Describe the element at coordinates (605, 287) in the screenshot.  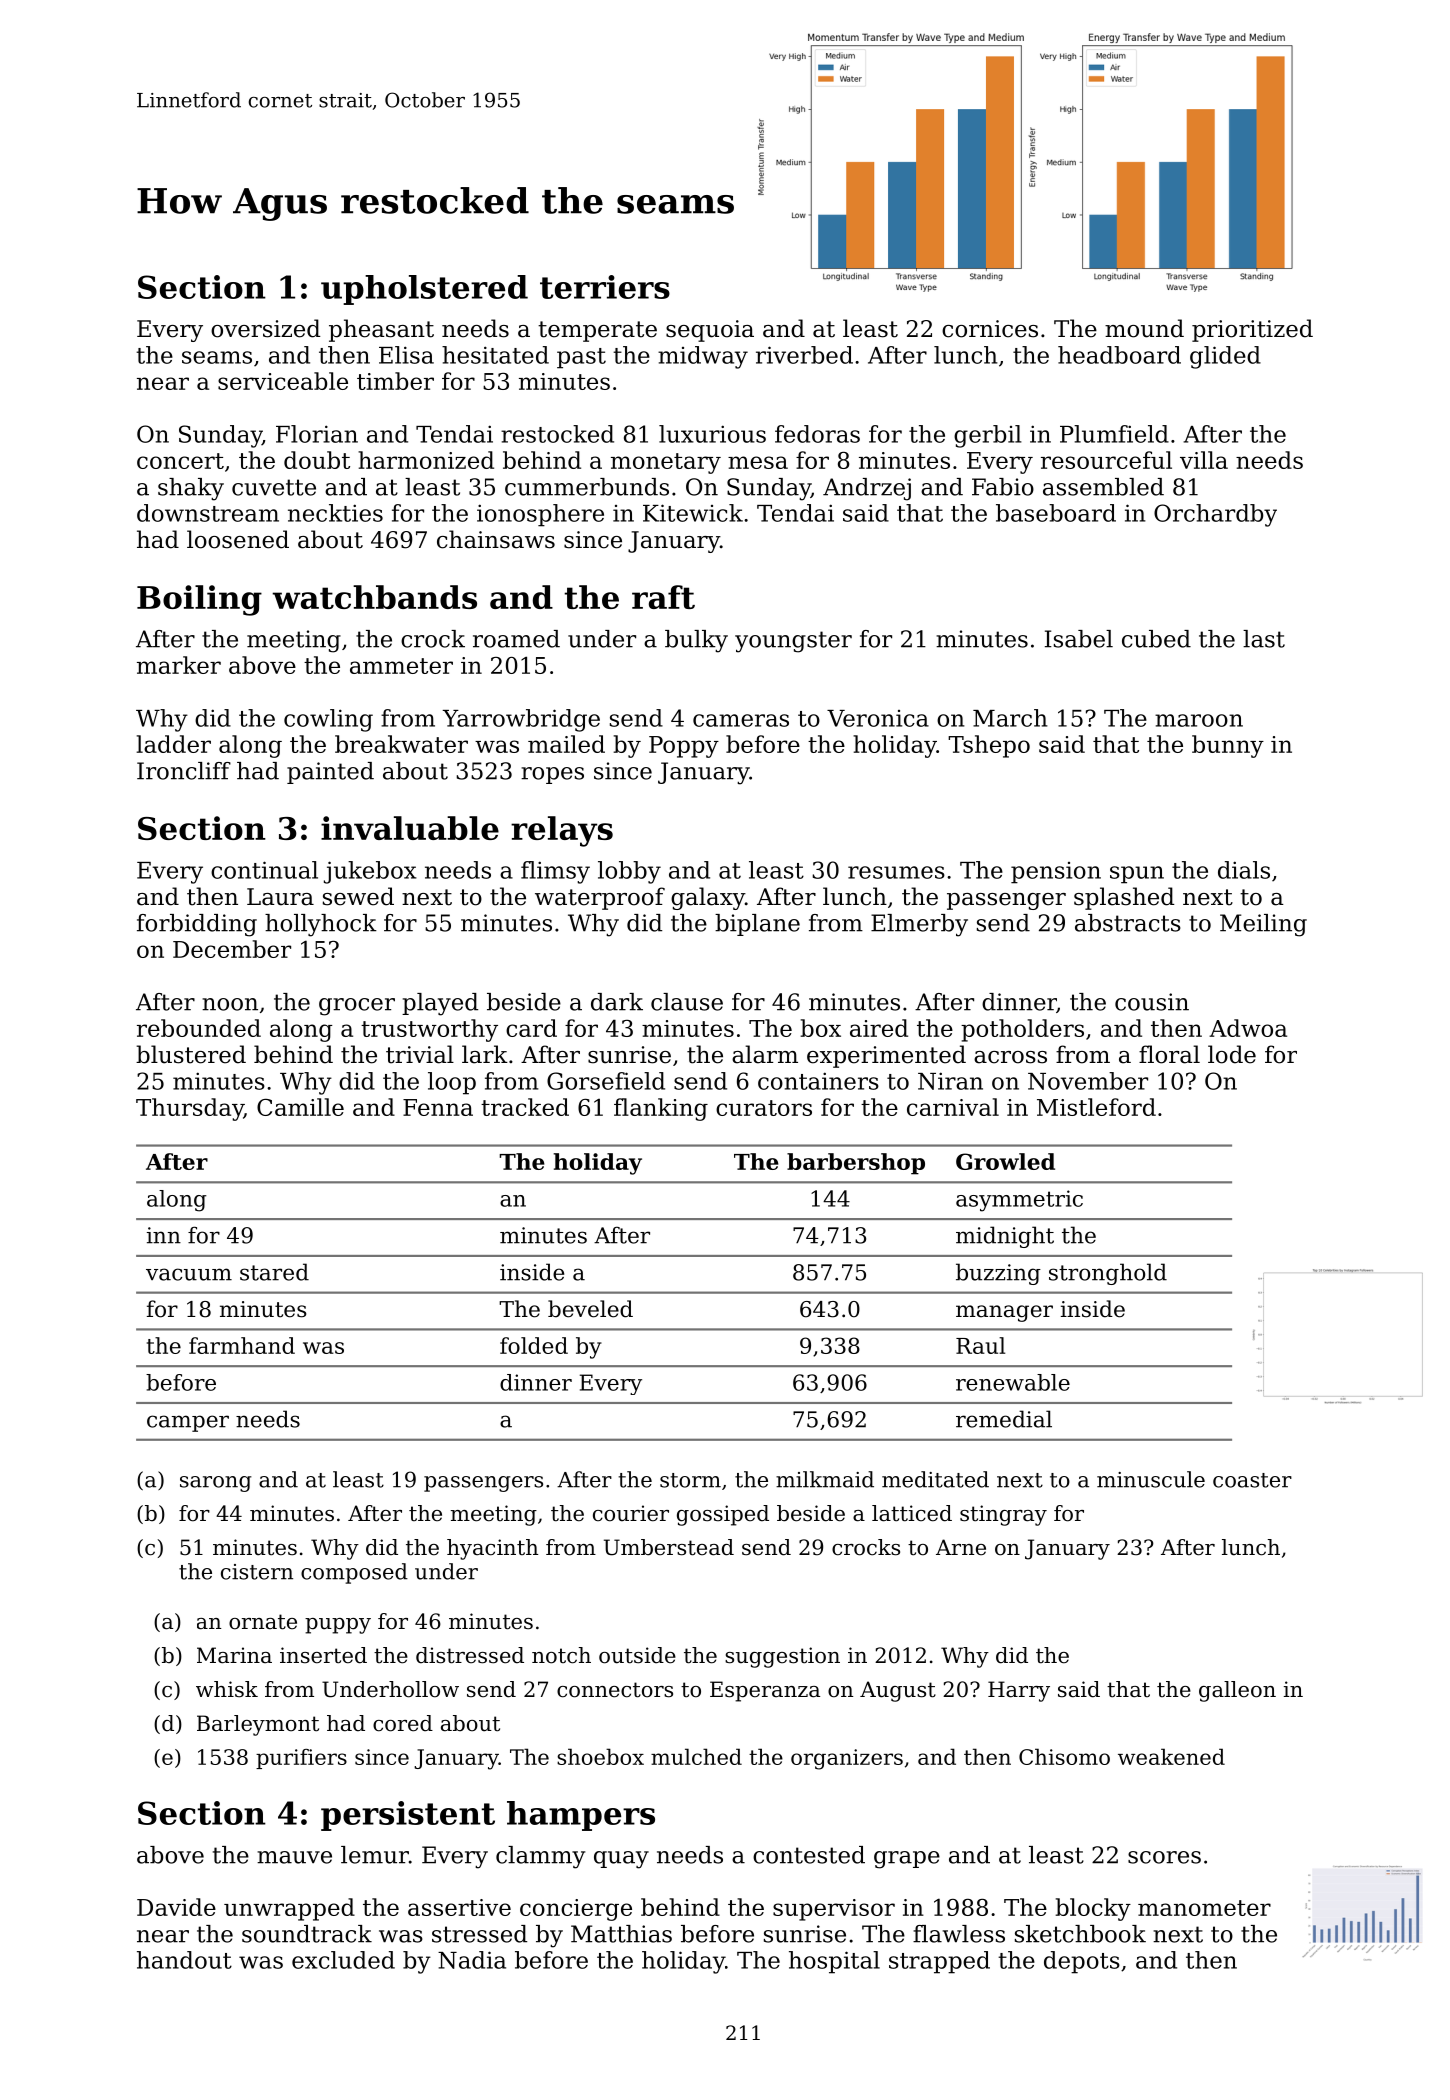
I see `terriers` at that location.
